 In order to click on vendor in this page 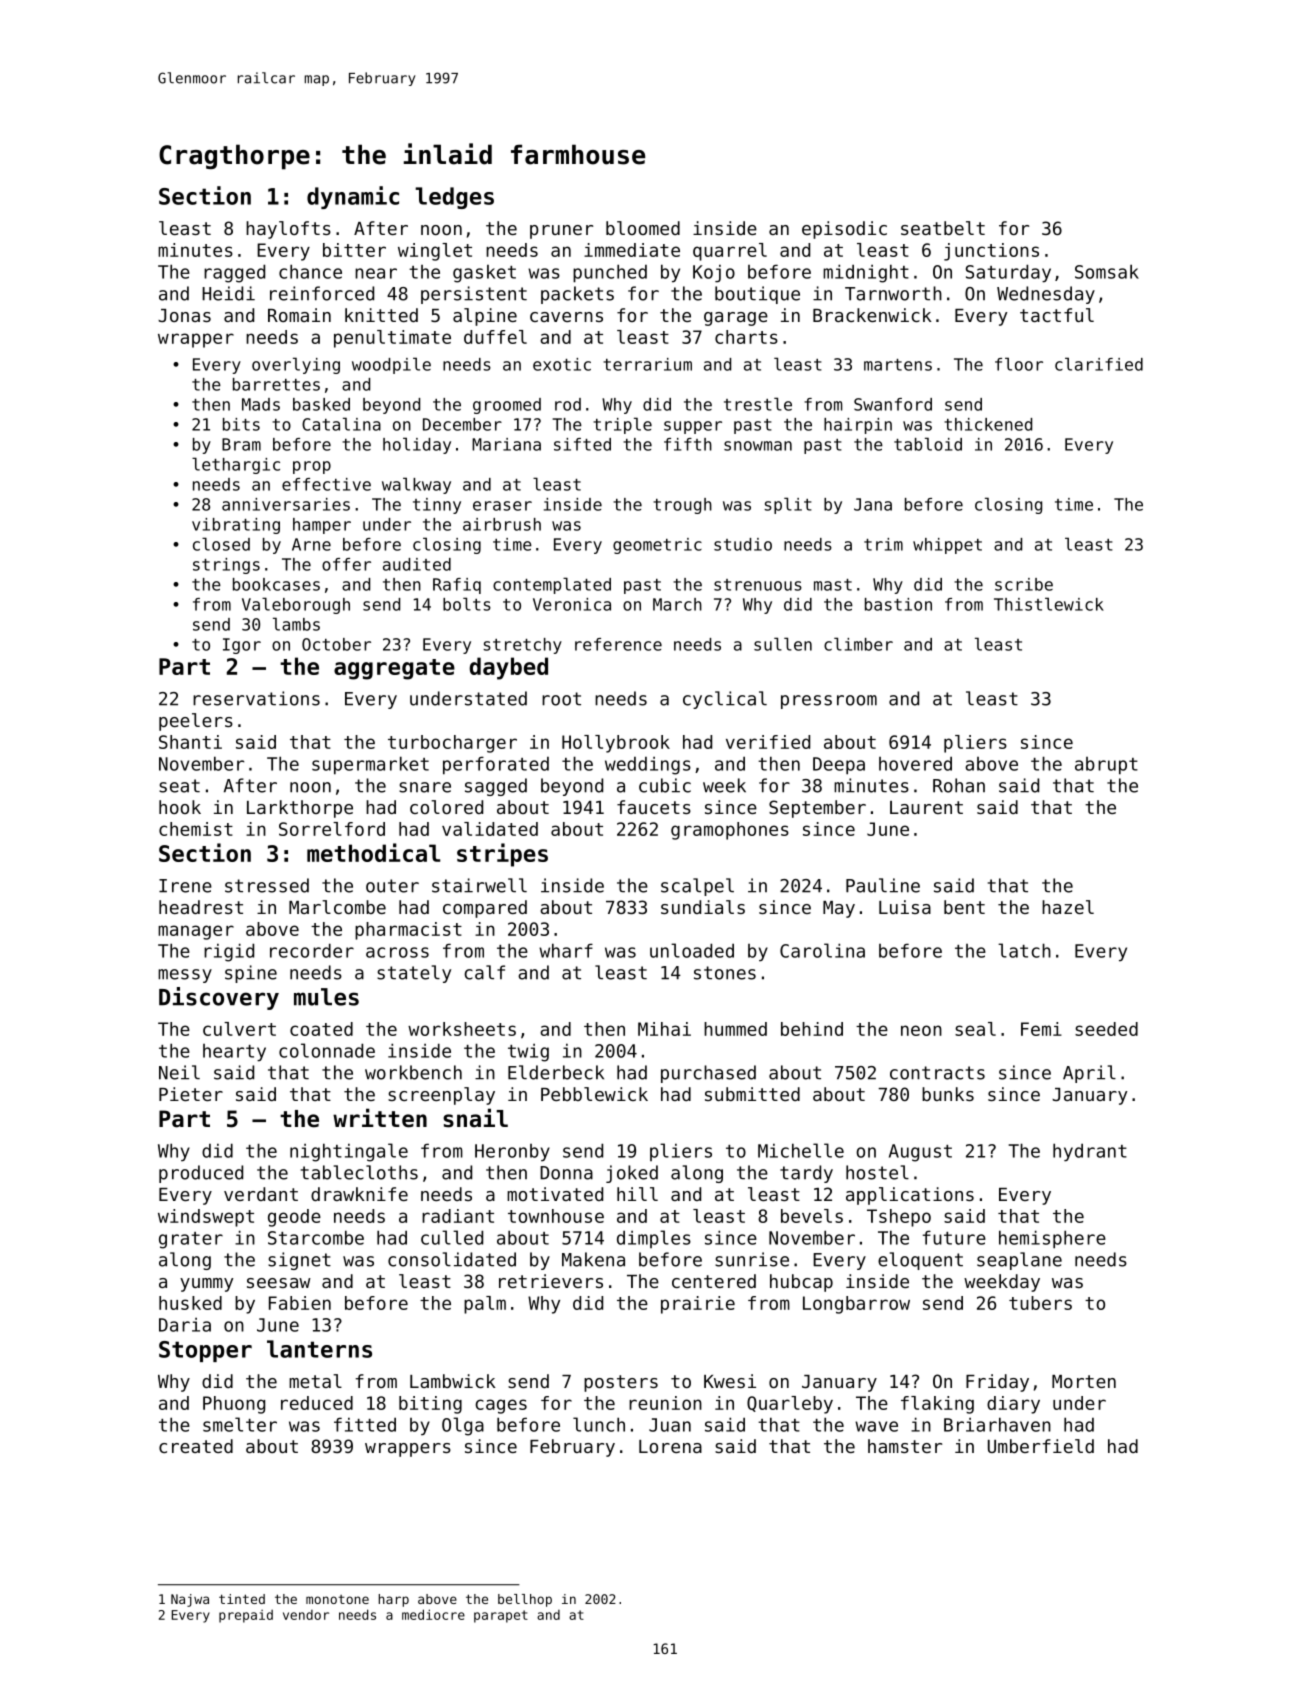, I will do `click(306, 1615)`.
